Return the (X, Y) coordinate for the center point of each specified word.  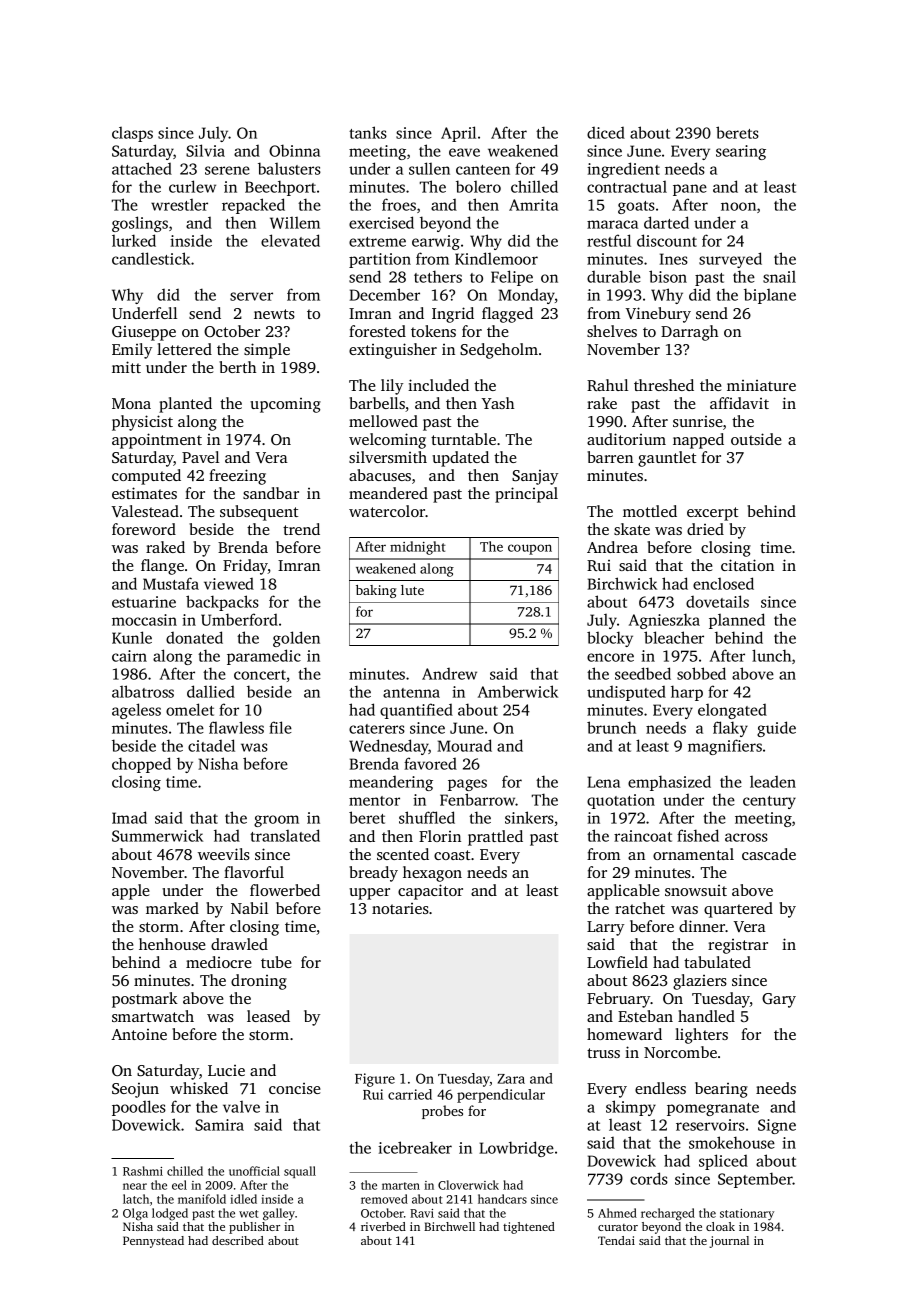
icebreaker (415, 1147)
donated (194, 637)
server (251, 296)
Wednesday (389, 747)
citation (747, 565)
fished (698, 835)
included (438, 385)
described (238, 1240)
